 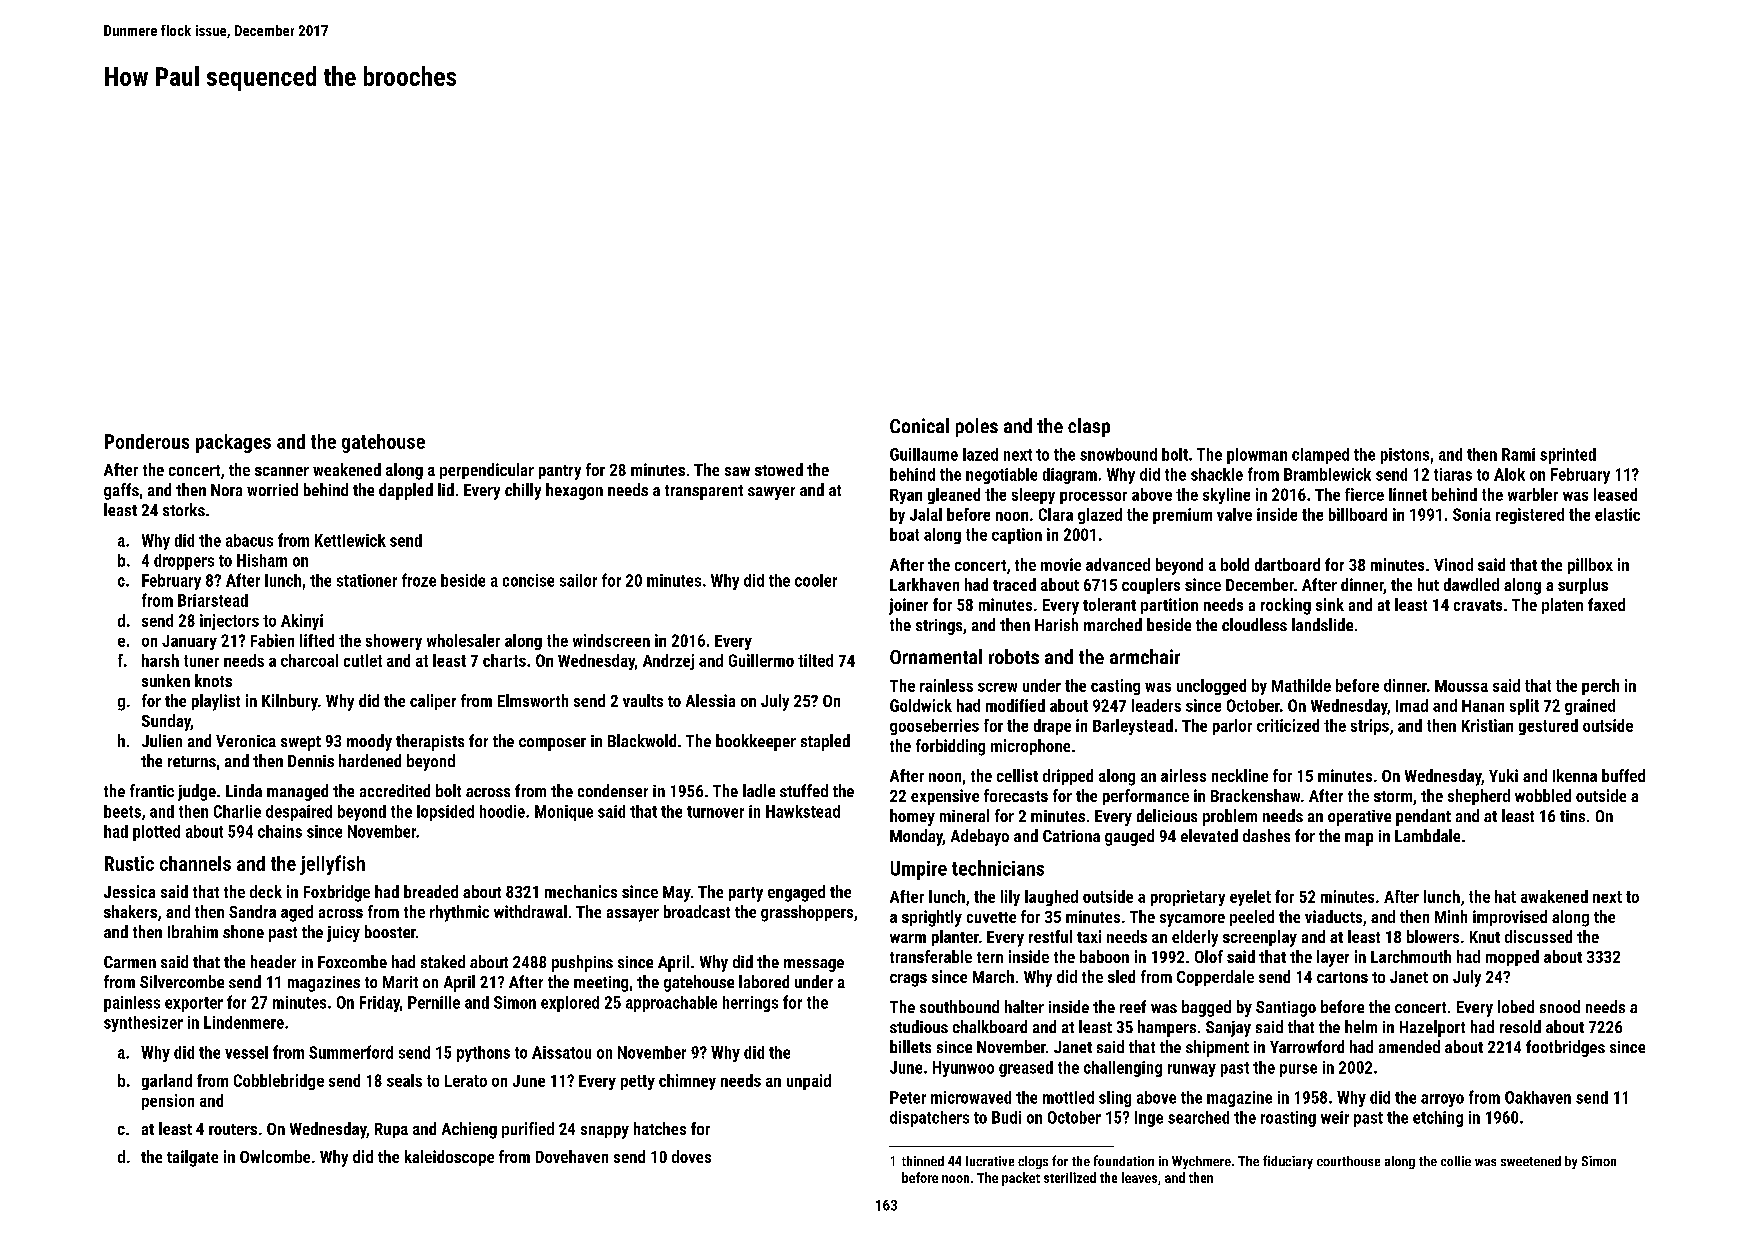 What do you see at coordinates (1188, 898) in the image?
I see `proprietary` at bounding box center [1188, 898].
